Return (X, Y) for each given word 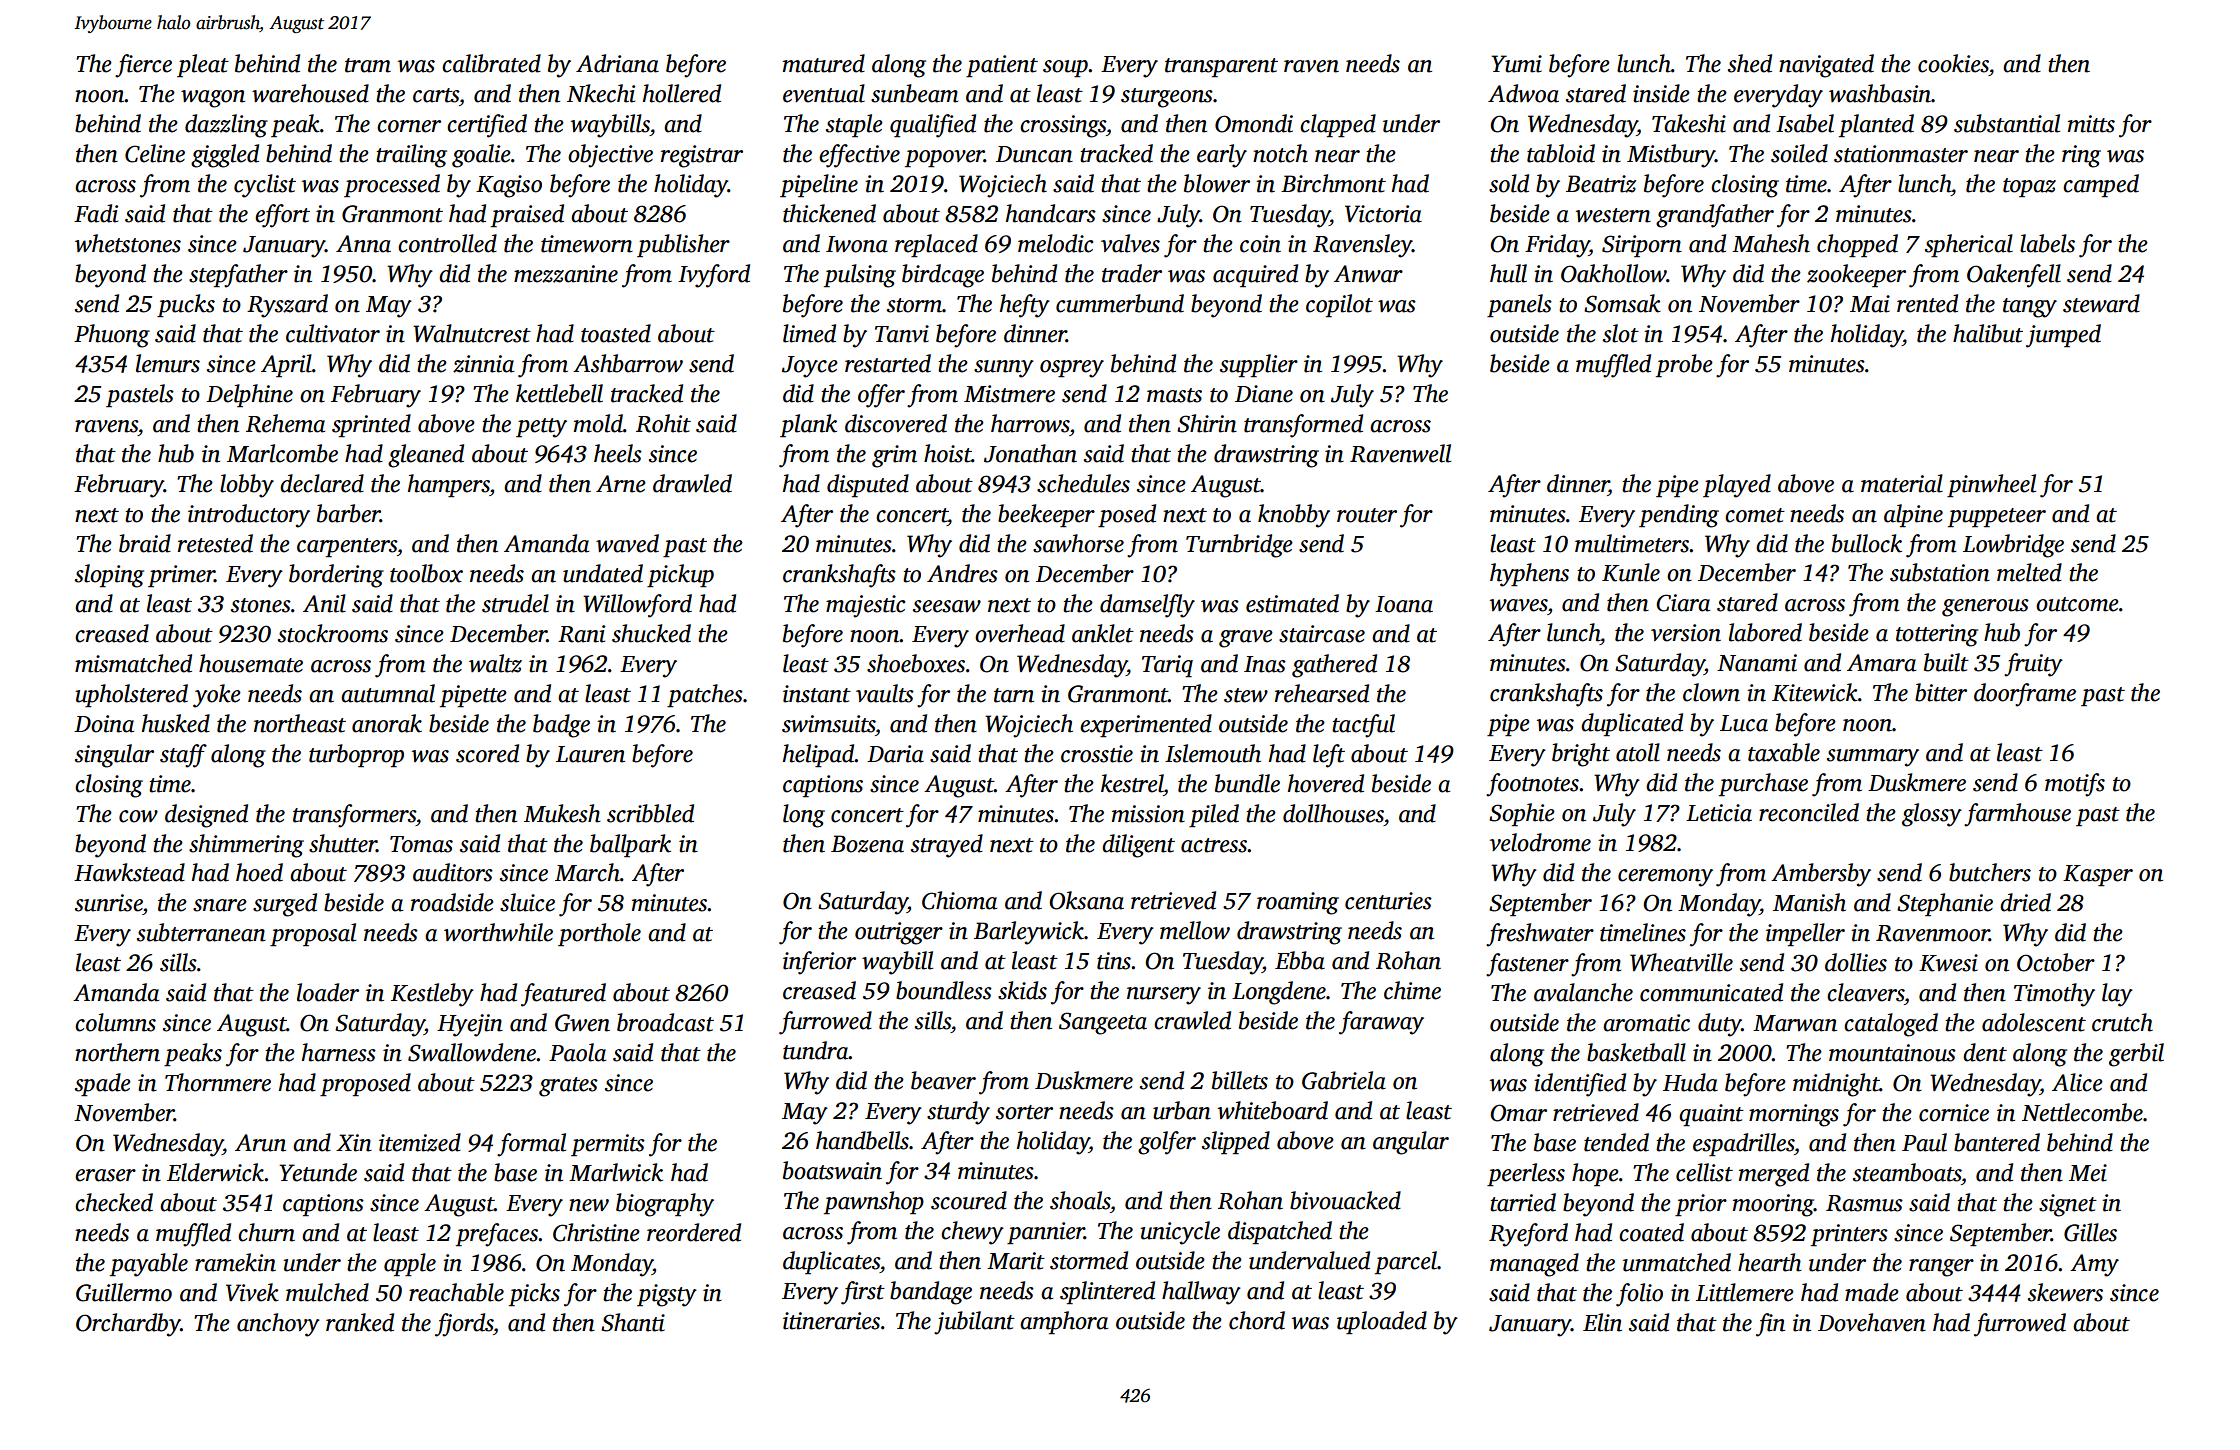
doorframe (2025, 695)
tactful (1363, 726)
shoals (1080, 1200)
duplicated (1632, 724)
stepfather (238, 276)
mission (1148, 814)
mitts (2091, 124)
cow (138, 816)
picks (534, 1294)
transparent (1221, 67)
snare (220, 905)
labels (2047, 243)
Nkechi (601, 93)
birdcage (943, 276)
